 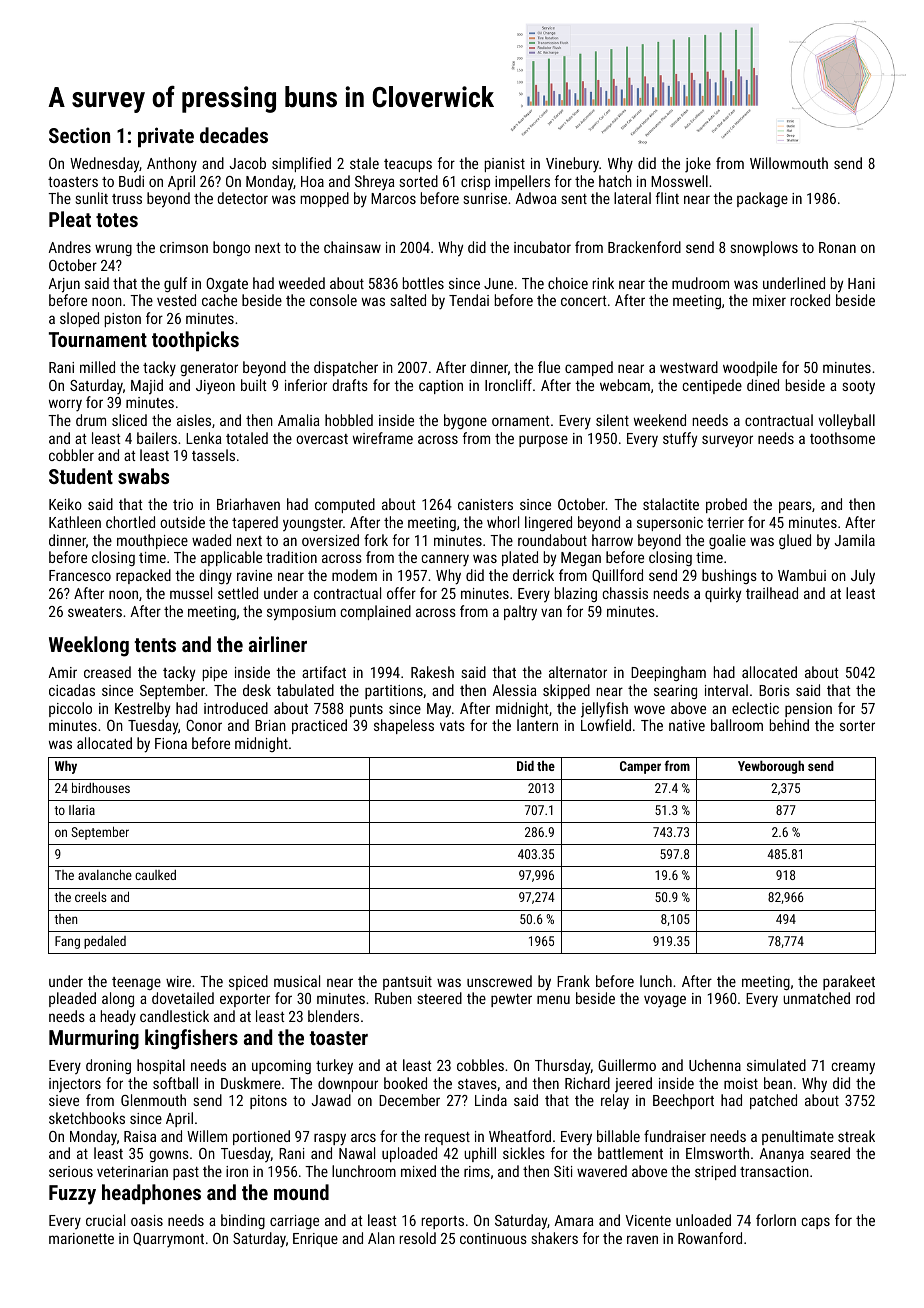 What do you see at coordinates (795, 541) in the screenshot?
I see `glued` at bounding box center [795, 541].
